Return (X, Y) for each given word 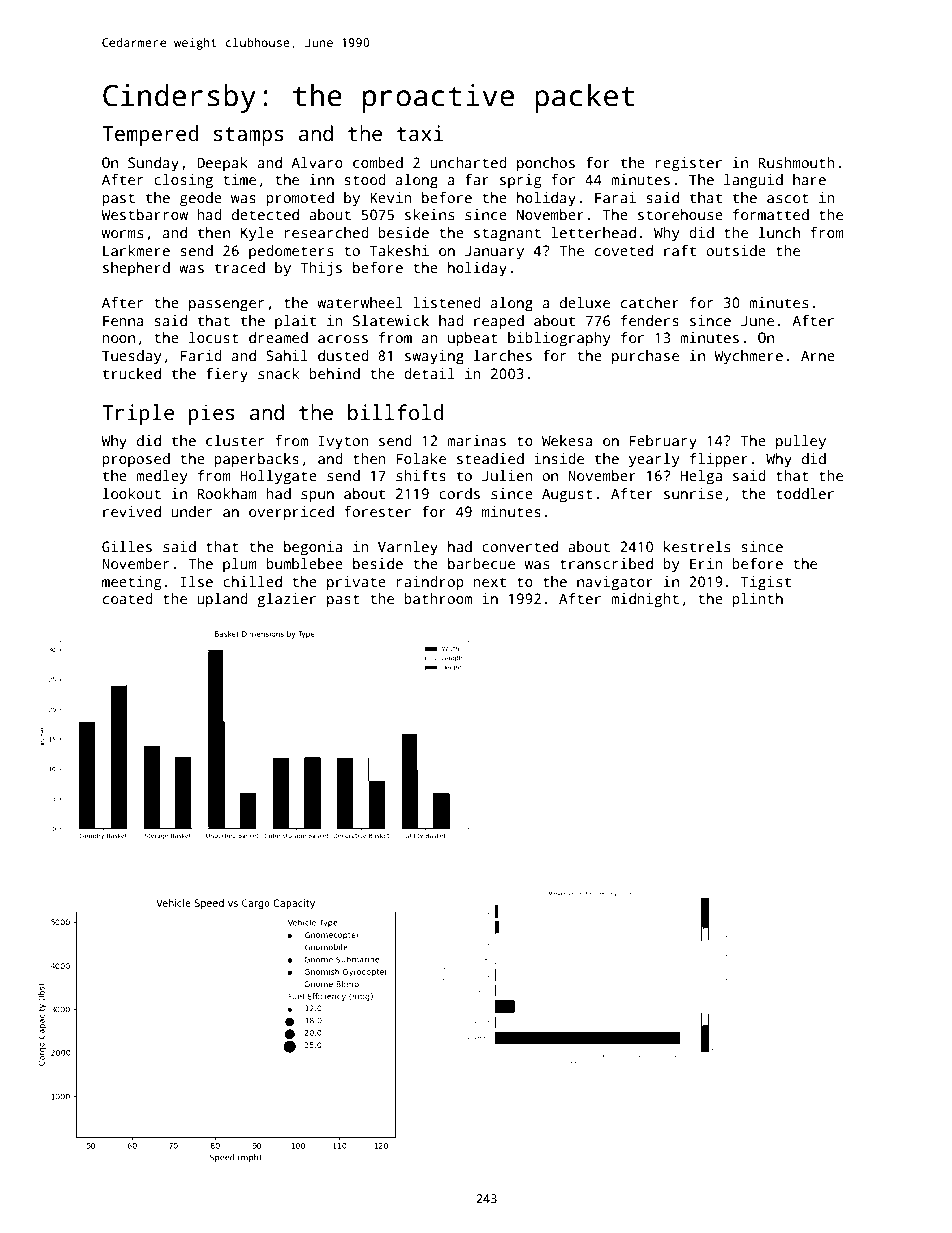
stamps (249, 136)
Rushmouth (797, 162)
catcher (650, 302)
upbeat (473, 339)
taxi (420, 133)
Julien (507, 475)
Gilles (127, 546)
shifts (421, 475)
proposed (136, 460)
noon (118, 339)
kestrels (697, 546)
